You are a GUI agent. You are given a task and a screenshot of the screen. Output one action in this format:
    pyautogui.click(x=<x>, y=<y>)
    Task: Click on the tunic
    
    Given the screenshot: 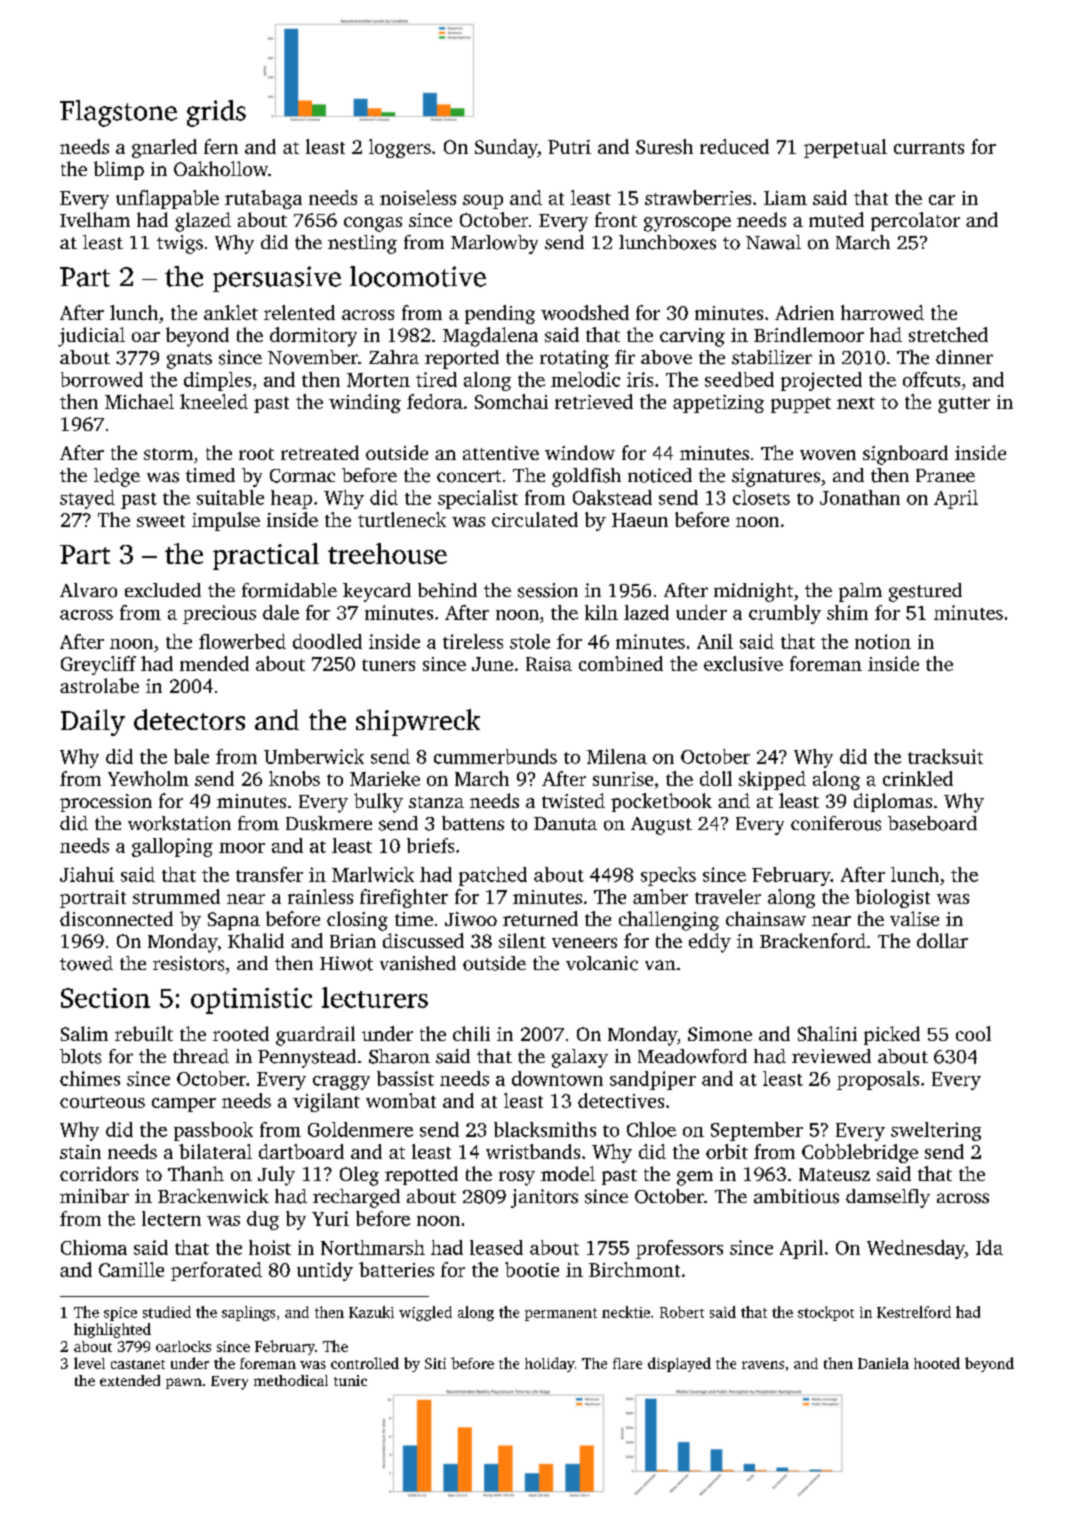 What is the action you would take?
    pyautogui.click(x=350, y=1380)
